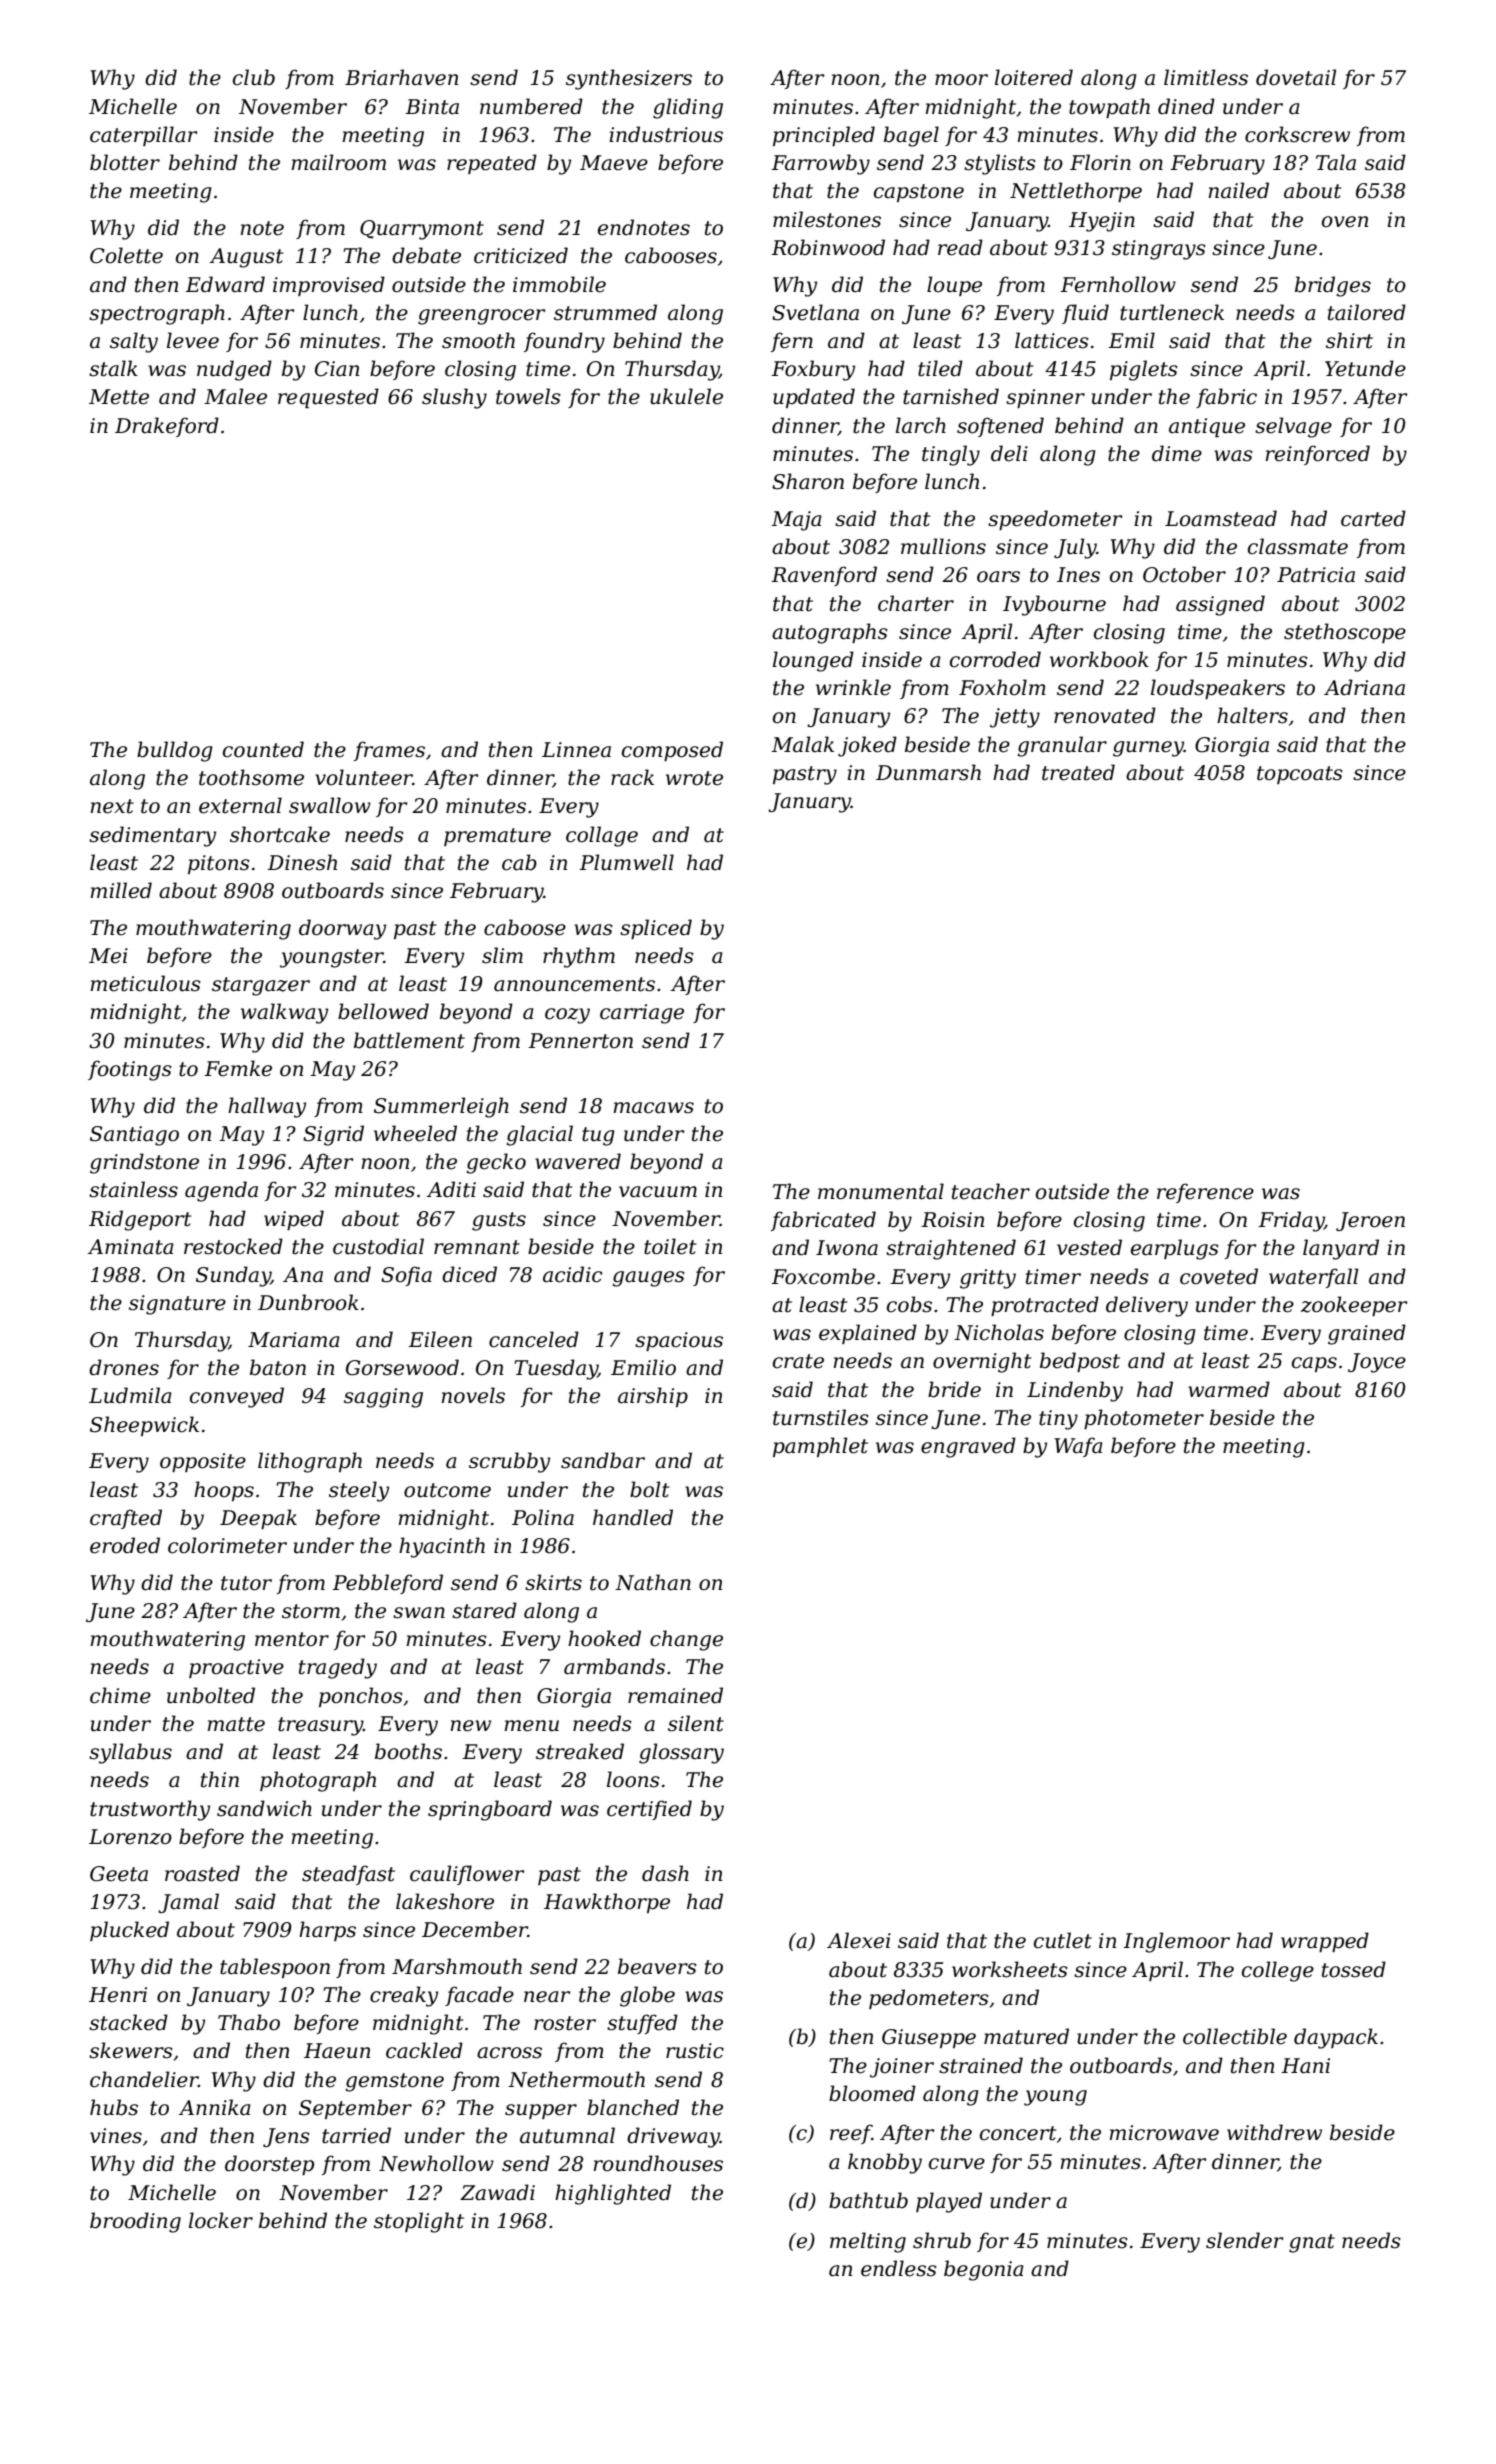  I want to click on ukulele, so click(686, 396).
